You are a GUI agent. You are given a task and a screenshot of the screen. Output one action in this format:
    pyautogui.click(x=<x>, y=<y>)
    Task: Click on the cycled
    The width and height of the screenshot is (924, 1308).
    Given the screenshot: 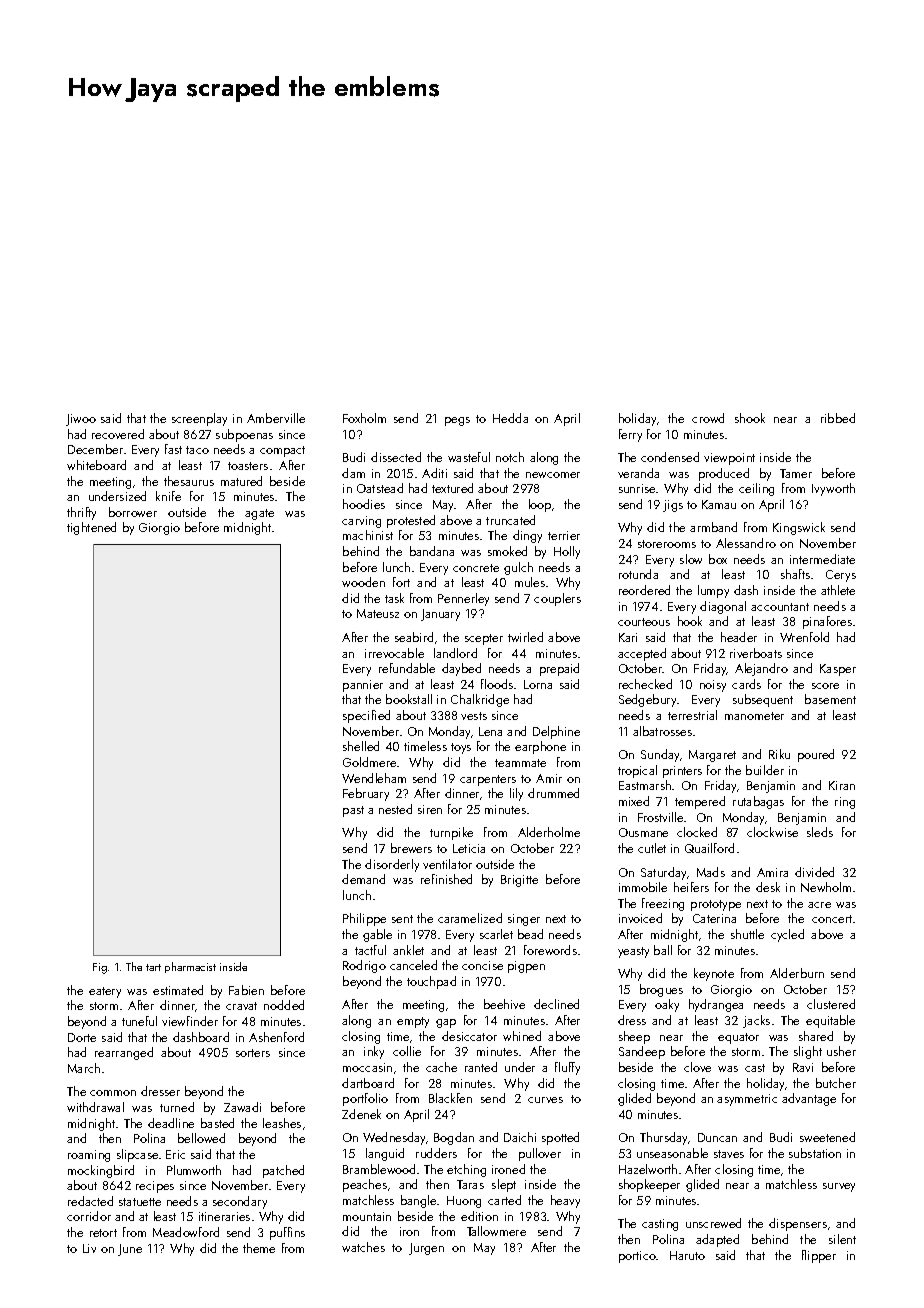 What is the action you would take?
    pyautogui.click(x=787, y=935)
